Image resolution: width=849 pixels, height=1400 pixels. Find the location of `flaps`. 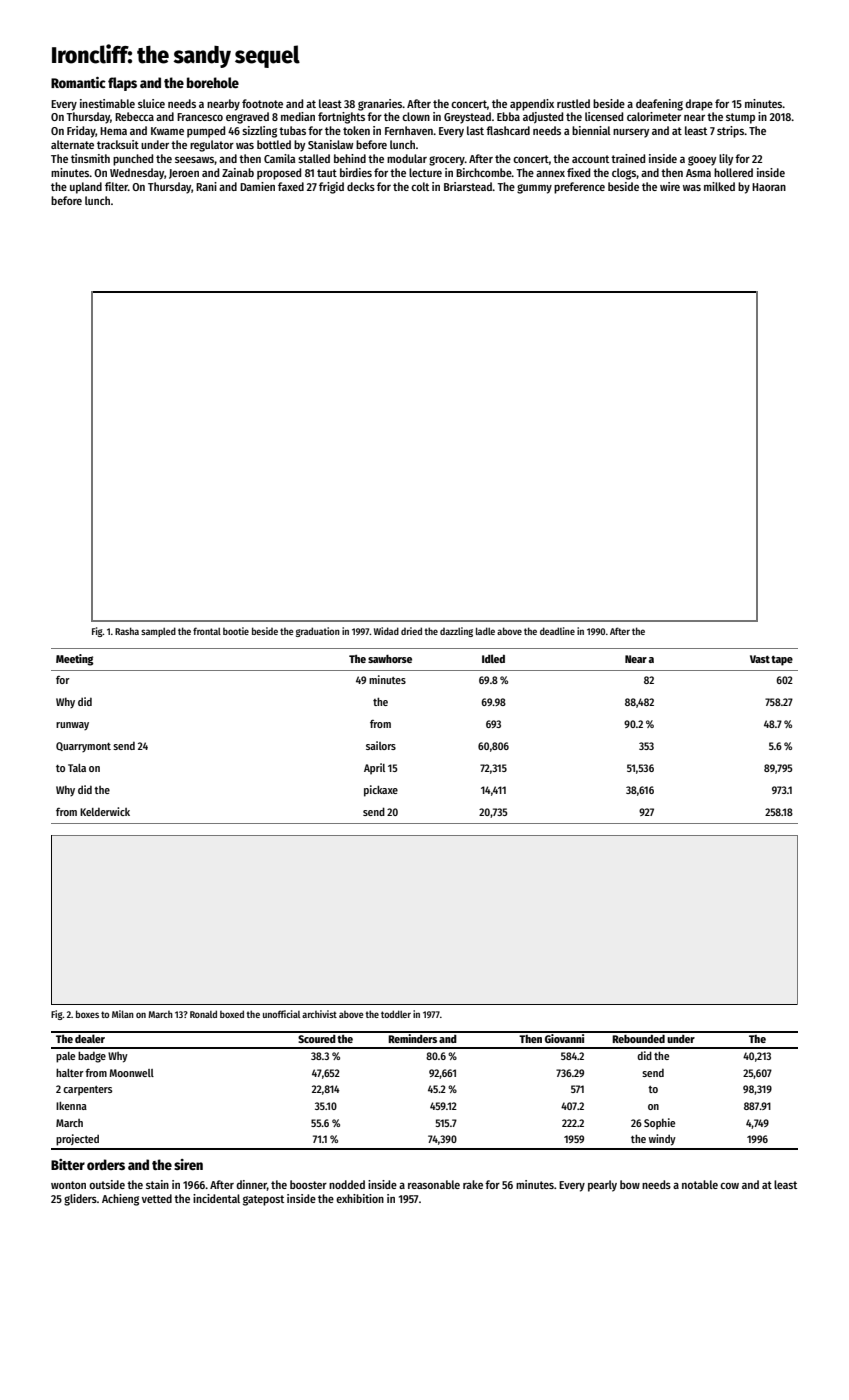

flaps is located at coordinates (122, 84).
